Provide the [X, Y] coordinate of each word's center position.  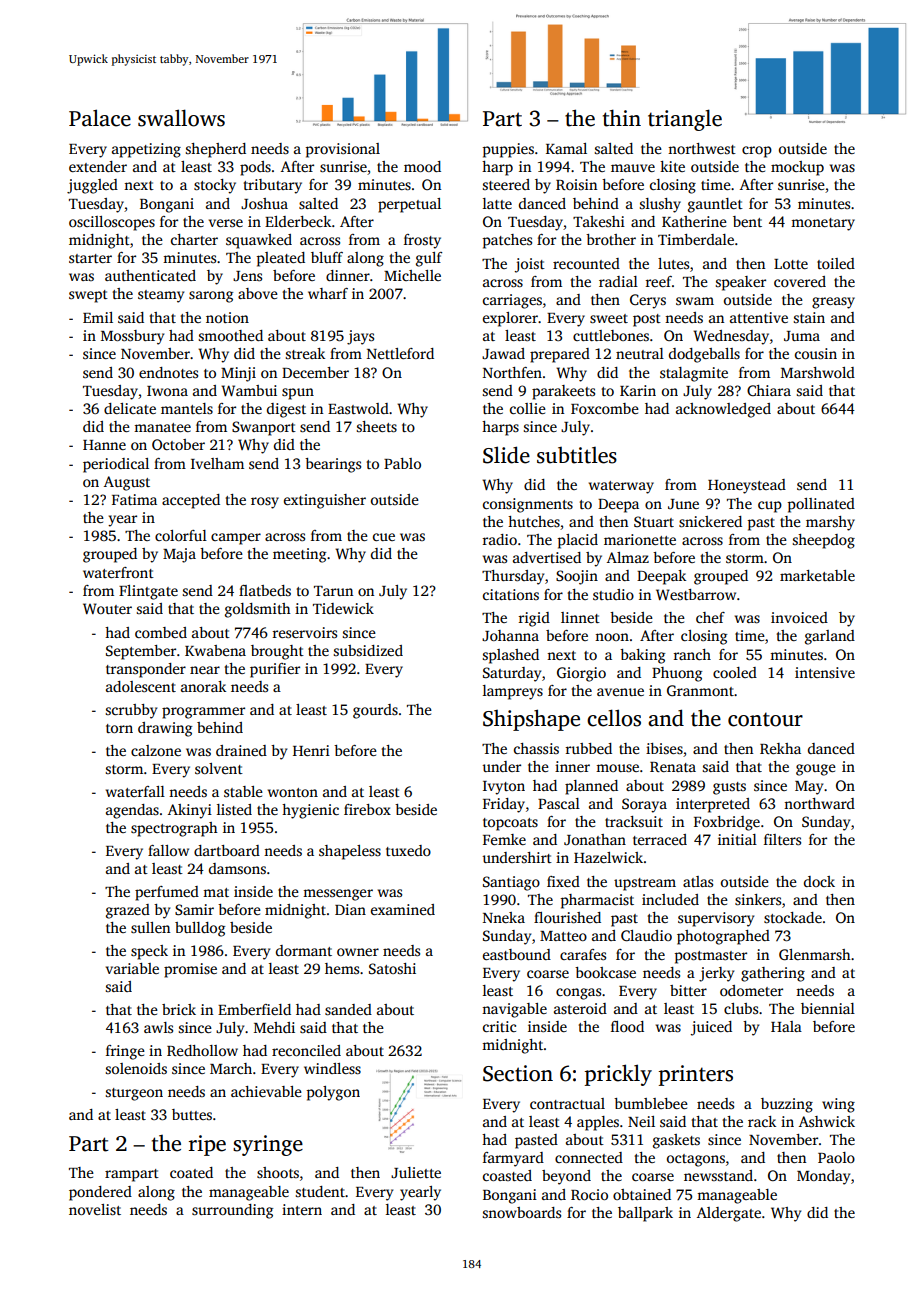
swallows [181, 118]
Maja [179, 555]
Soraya [644, 805]
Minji [238, 374]
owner [358, 952]
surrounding [232, 1211]
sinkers [758, 899]
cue [384, 537]
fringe [125, 1052]
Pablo [402, 463]
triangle [685, 120]
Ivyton [504, 788]
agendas [132, 811]
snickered [710, 521]
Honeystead [747, 486]
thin [622, 118]
